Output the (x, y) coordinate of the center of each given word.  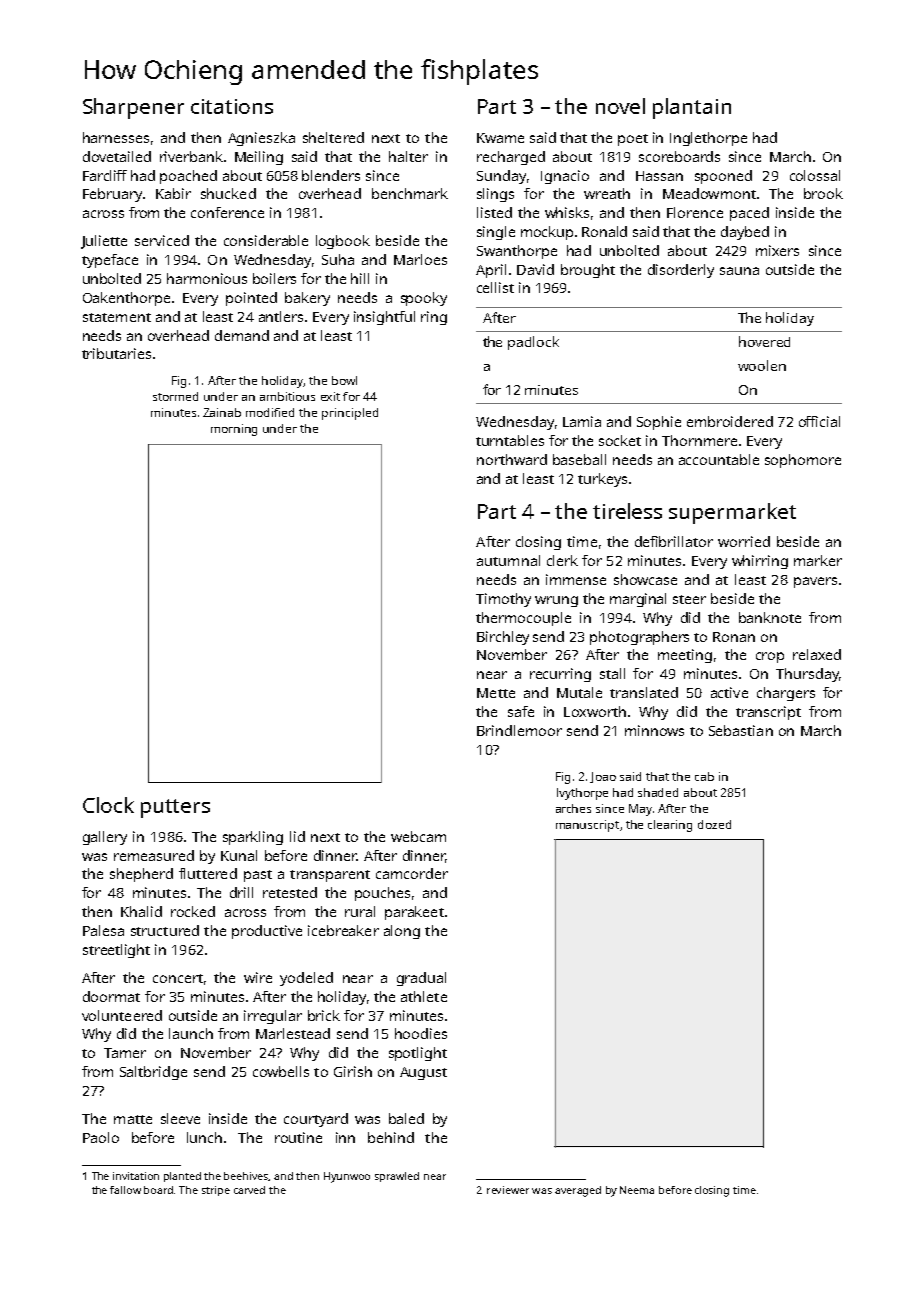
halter (408, 156)
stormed (175, 396)
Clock (108, 805)
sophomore (803, 461)
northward (512, 459)
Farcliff (105, 175)
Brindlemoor (519, 730)
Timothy (503, 600)
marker (818, 560)
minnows (654, 730)
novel (620, 106)
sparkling (253, 838)
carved (249, 1190)
